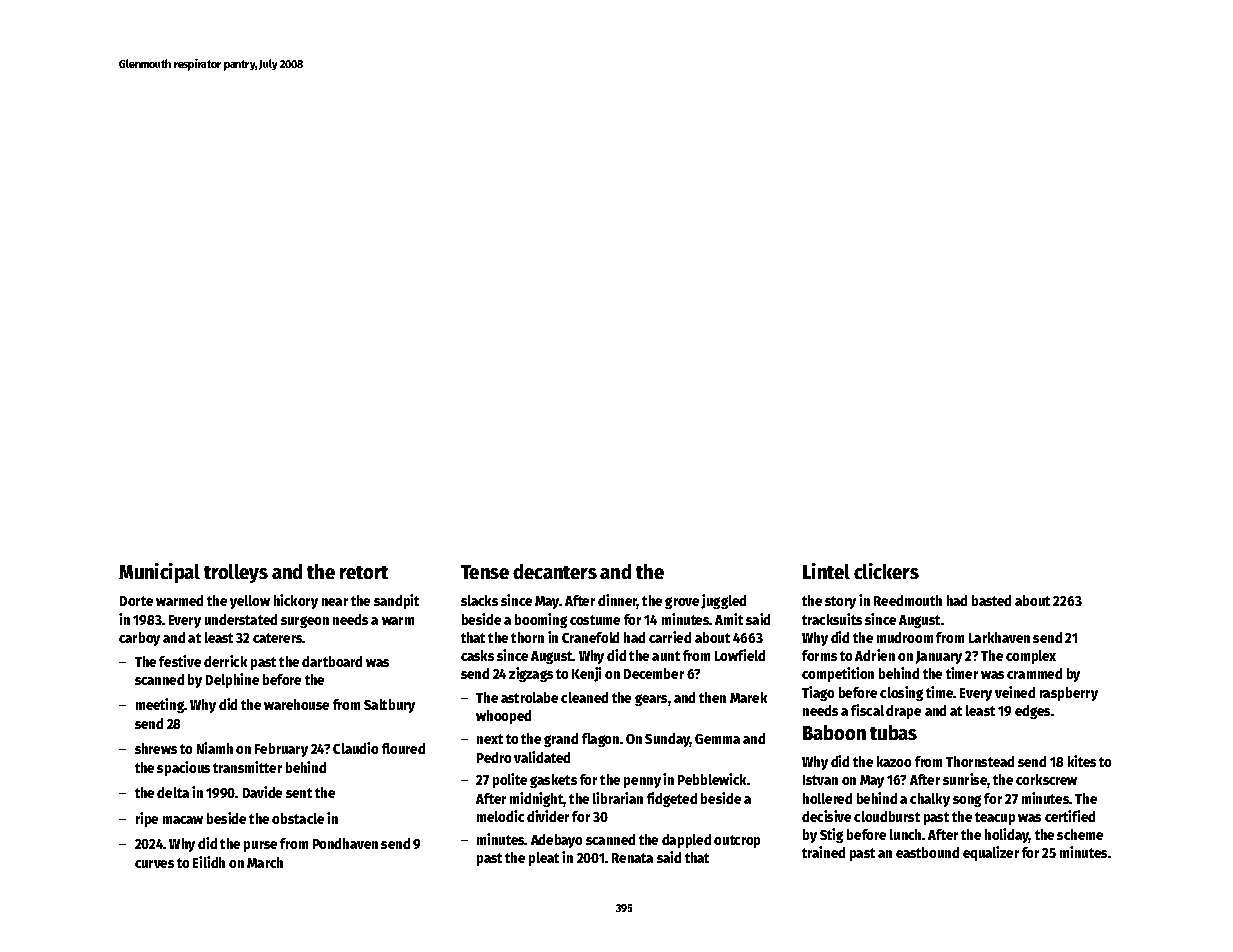  What do you see at coordinates (225, 661) in the image?
I see `derrick` at bounding box center [225, 661].
